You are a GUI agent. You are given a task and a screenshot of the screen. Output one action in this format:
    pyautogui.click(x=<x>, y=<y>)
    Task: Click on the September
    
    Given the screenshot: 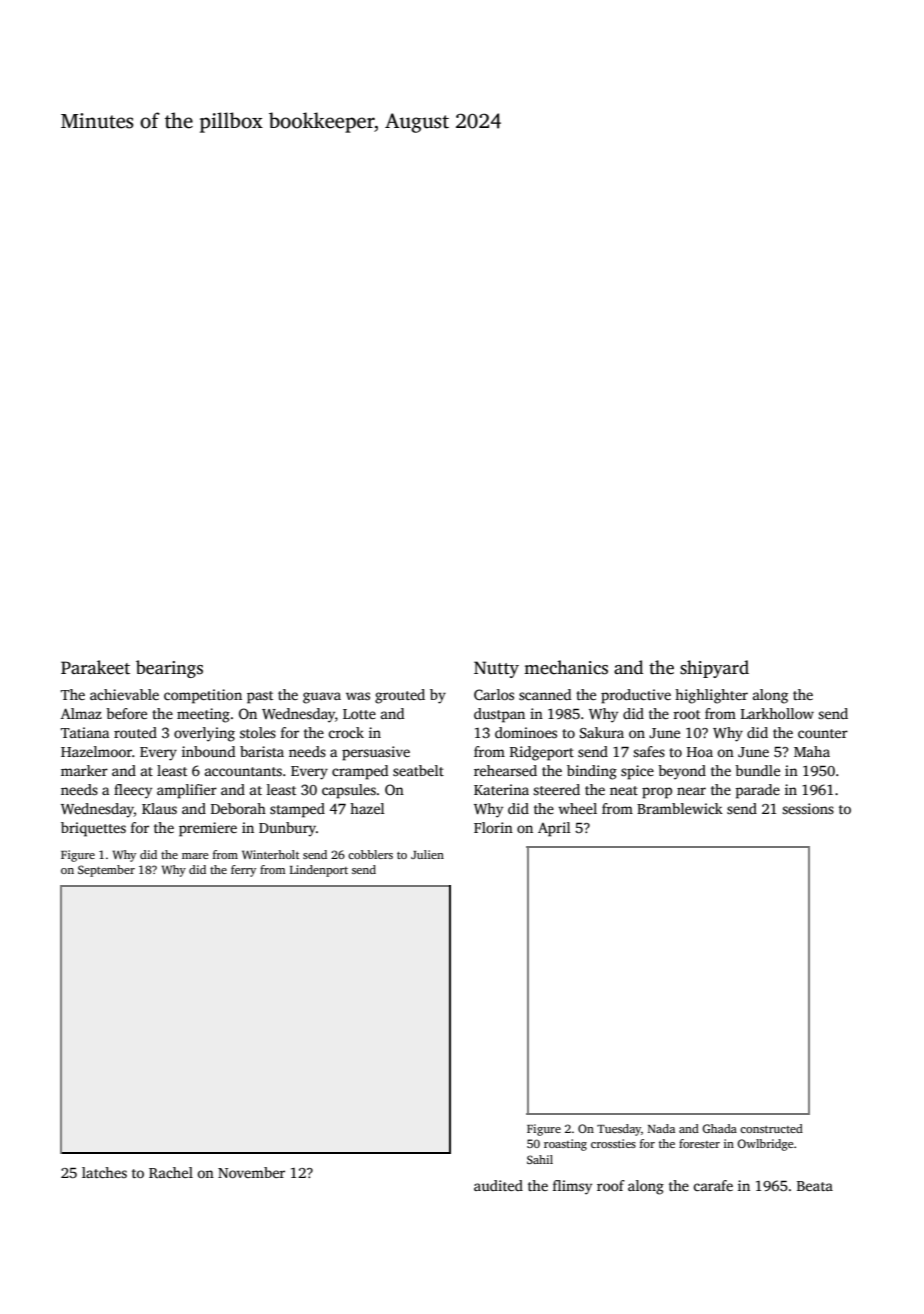 What is the action you would take?
    pyautogui.click(x=106, y=871)
